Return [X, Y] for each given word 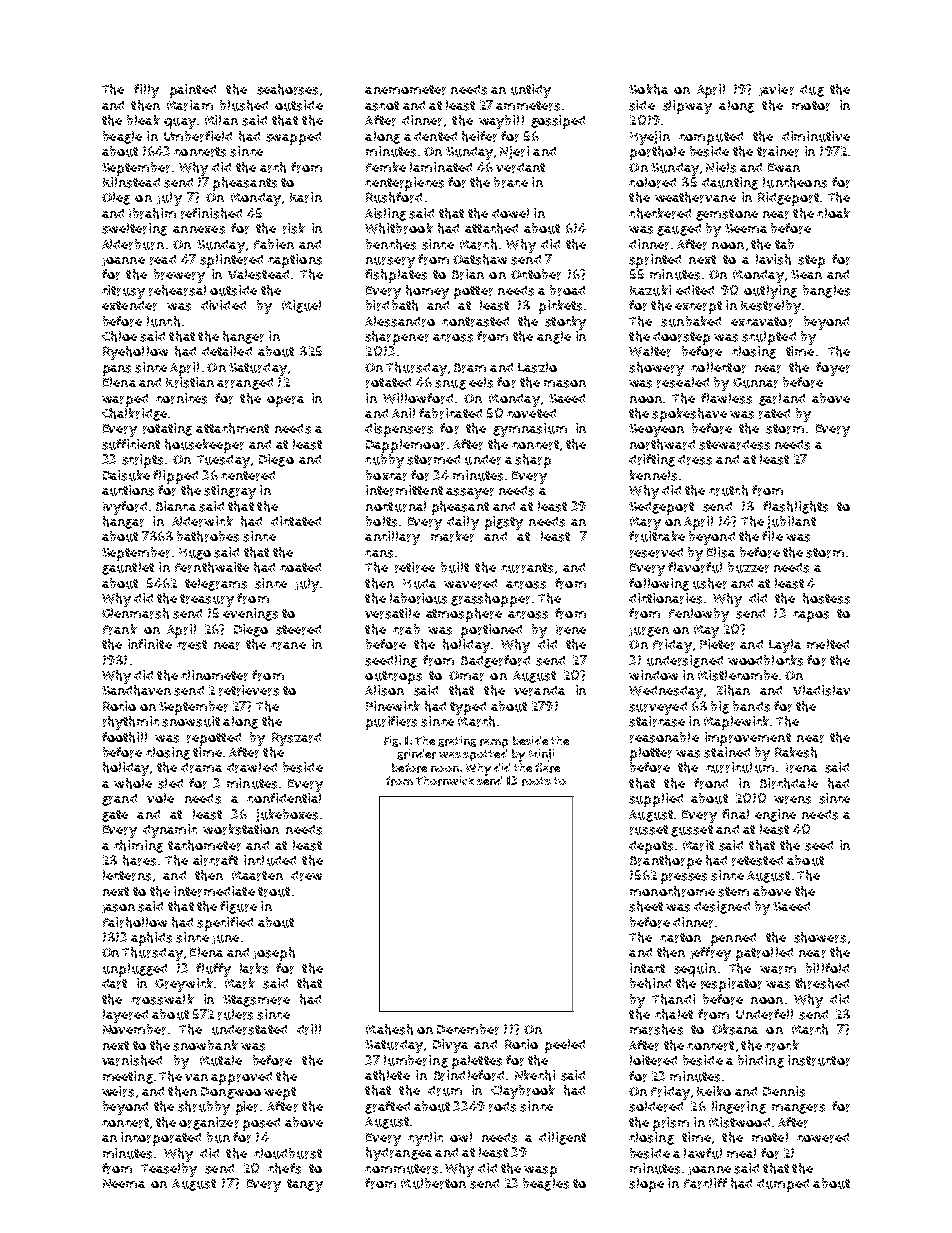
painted [193, 91]
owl [461, 1137]
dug [812, 91]
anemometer [405, 90]
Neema [124, 1183]
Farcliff [705, 1183]
